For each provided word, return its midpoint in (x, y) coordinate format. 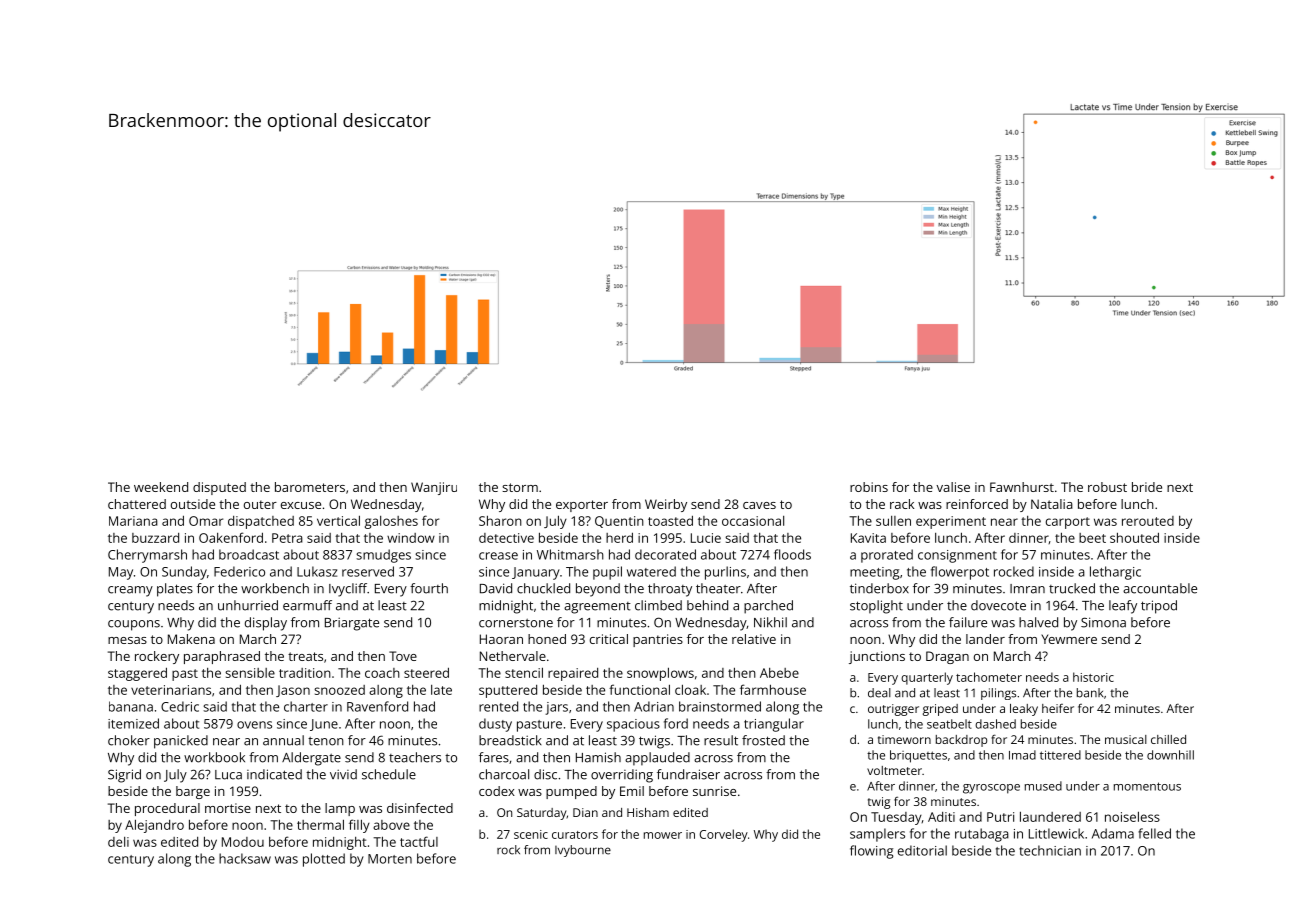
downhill (1170, 755)
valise (953, 487)
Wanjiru (434, 488)
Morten (390, 859)
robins (869, 487)
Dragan (947, 657)
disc (545, 774)
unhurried (248, 605)
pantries (658, 640)
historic (1093, 677)
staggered (137, 674)
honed (547, 639)
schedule (389, 774)
